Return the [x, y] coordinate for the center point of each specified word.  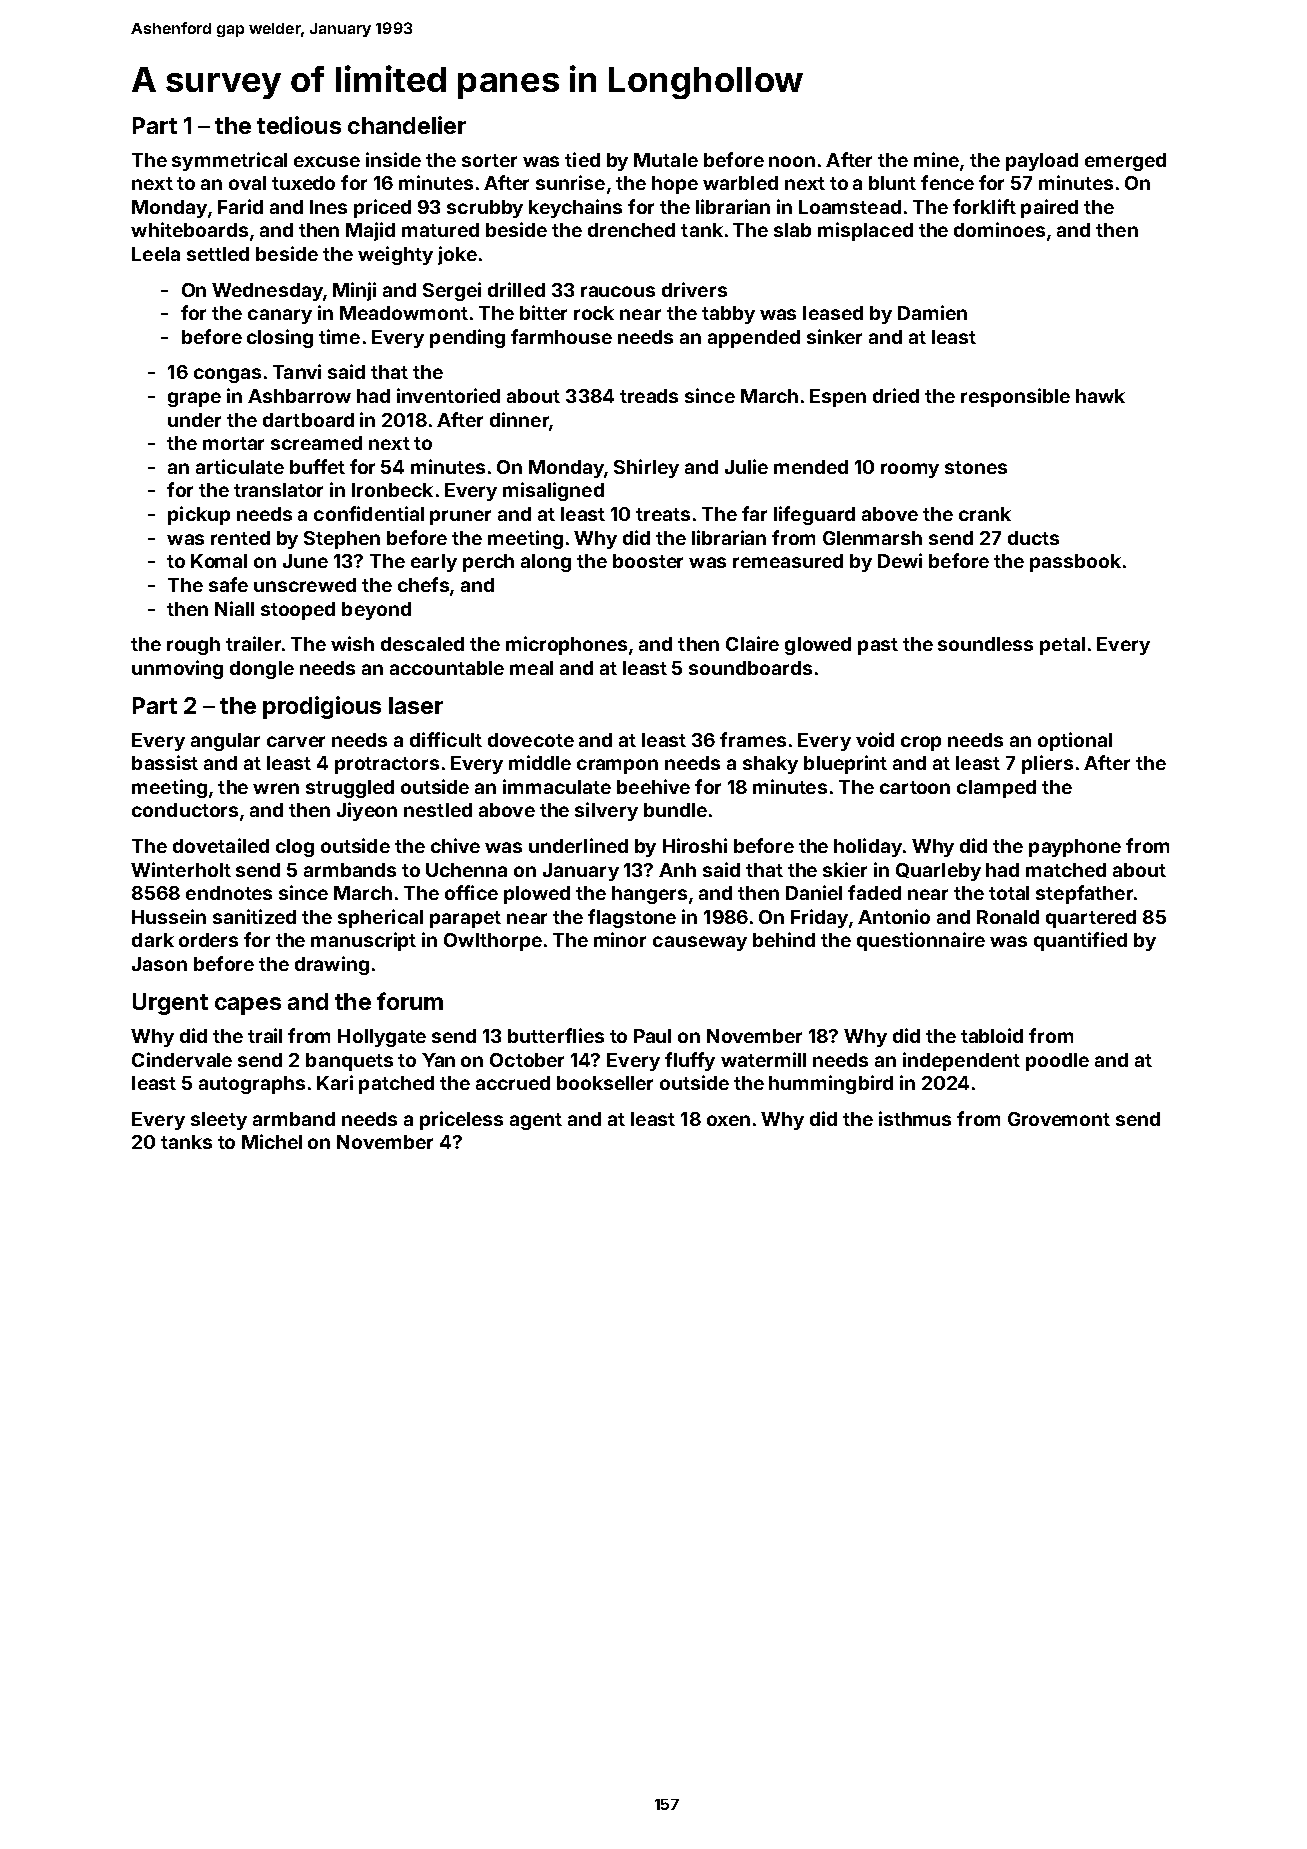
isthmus [915, 1118]
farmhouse [561, 336]
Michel [272, 1141]
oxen [728, 1120]
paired [1049, 208]
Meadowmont [404, 313]
